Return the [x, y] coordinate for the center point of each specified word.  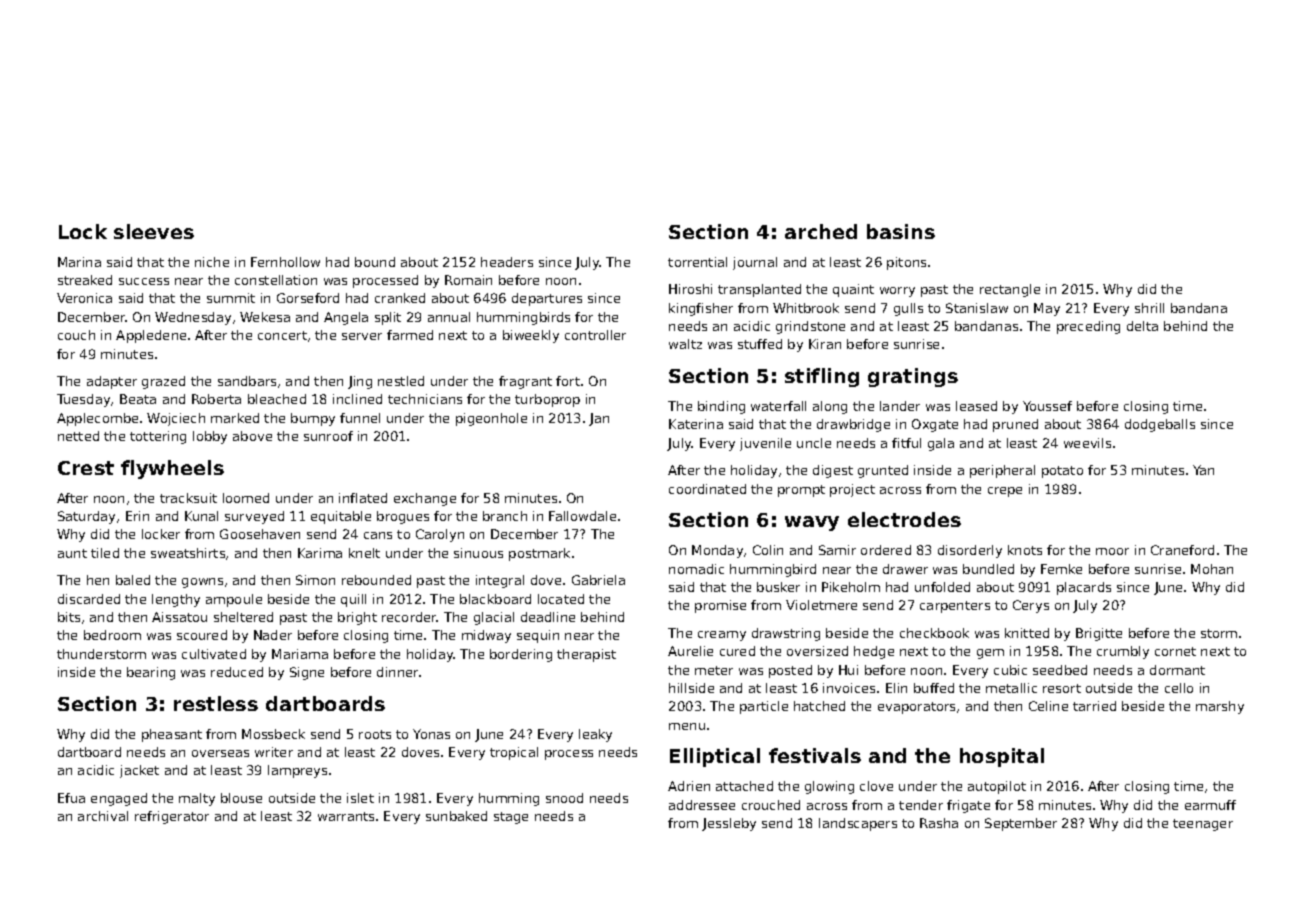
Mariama [300, 654]
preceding [1088, 327]
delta [1142, 326]
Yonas [431, 734]
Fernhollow [285, 262]
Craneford [1182, 550]
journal [755, 263]
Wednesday [193, 318]
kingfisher [701, 309]
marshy [1220, 707]
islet [360, 798]
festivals [815, 755]
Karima [320, 553]
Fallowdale [582, 516]
